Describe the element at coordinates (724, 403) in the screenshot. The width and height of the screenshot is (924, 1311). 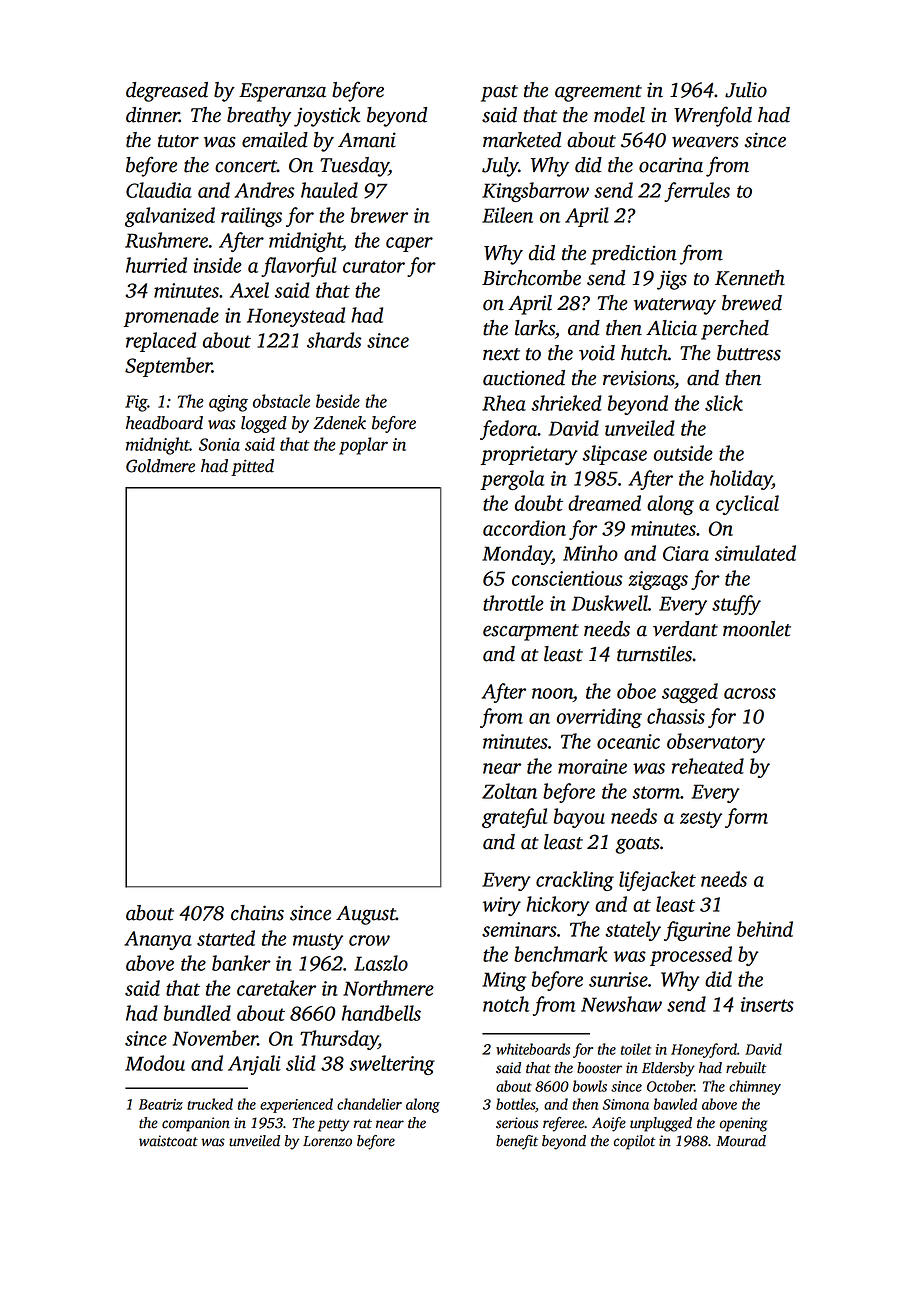
I see `slick` at that location.
